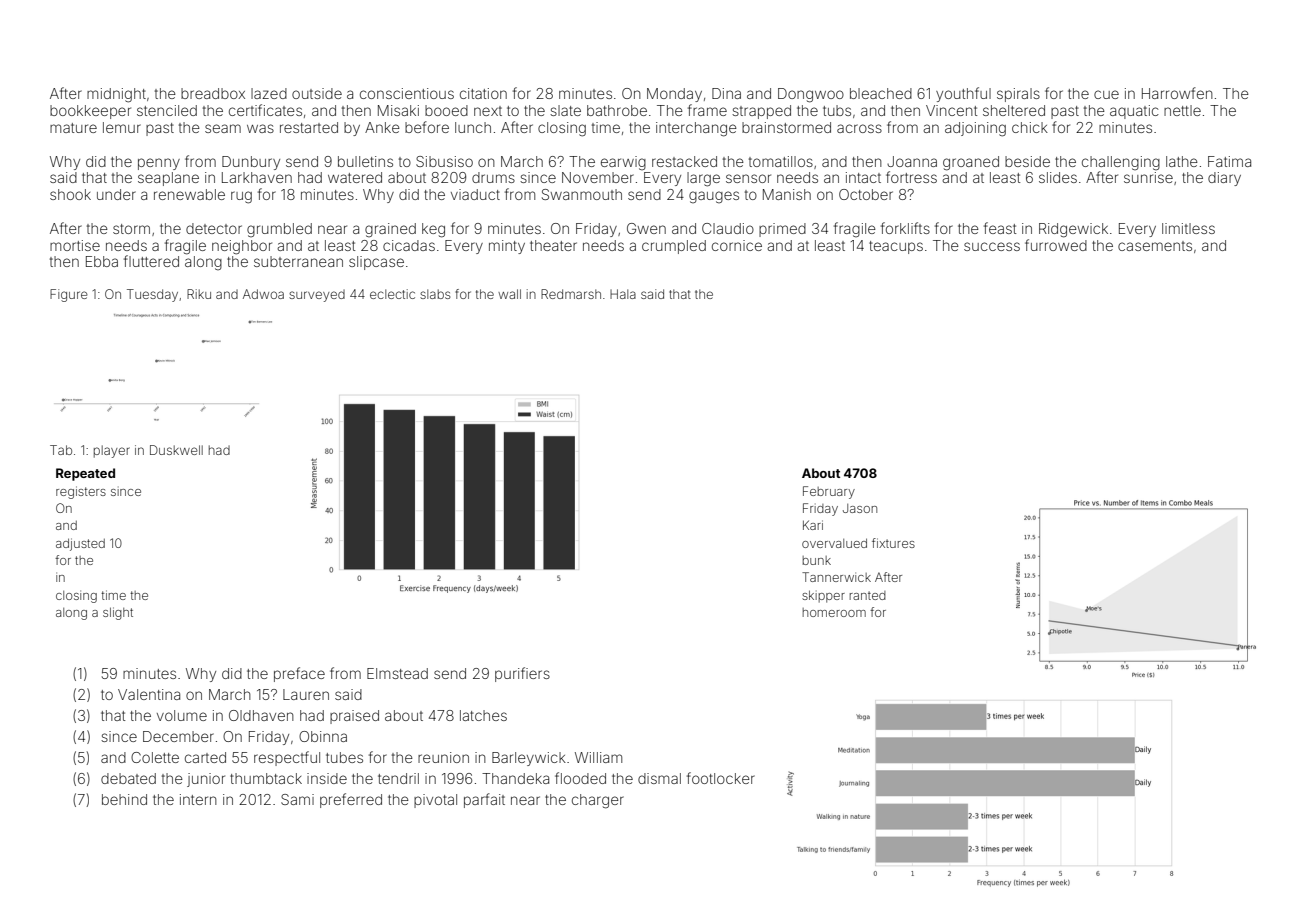 The image size is (1308, 924). What do you see at coordinates (176, 450) in the screenshot?
I see `Duskwell` at bounding box center [176, 450].
